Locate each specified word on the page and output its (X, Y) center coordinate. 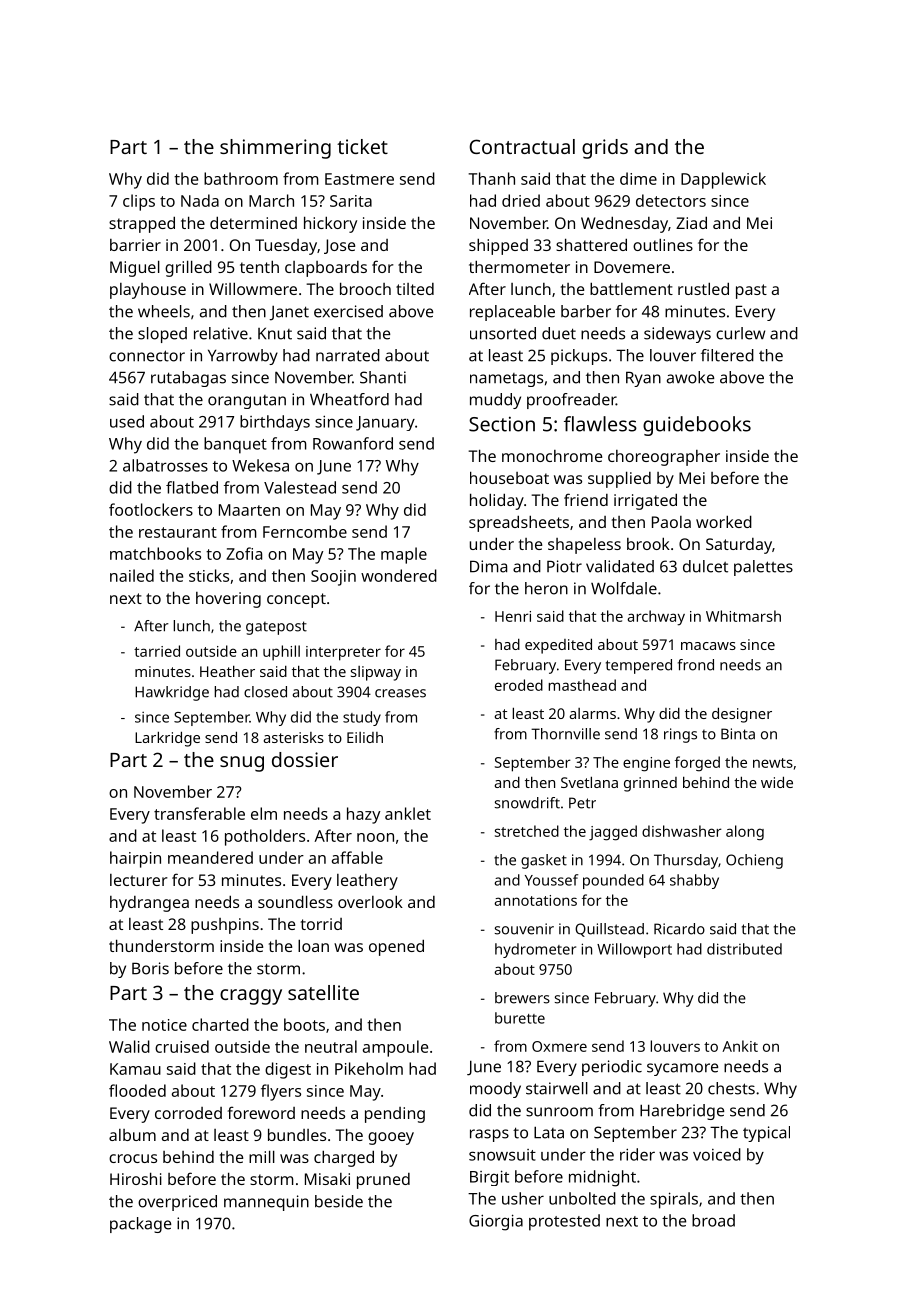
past (751, 291)
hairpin (135, 859)
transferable (199, 813)
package (140, 1225)
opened (396, 947)
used (127, 421)
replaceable (512, 313)
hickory (330, 224)
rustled (703, 288)
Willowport (634, 950)
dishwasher (682, 831)
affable (357, 857)
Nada (200, 200)
